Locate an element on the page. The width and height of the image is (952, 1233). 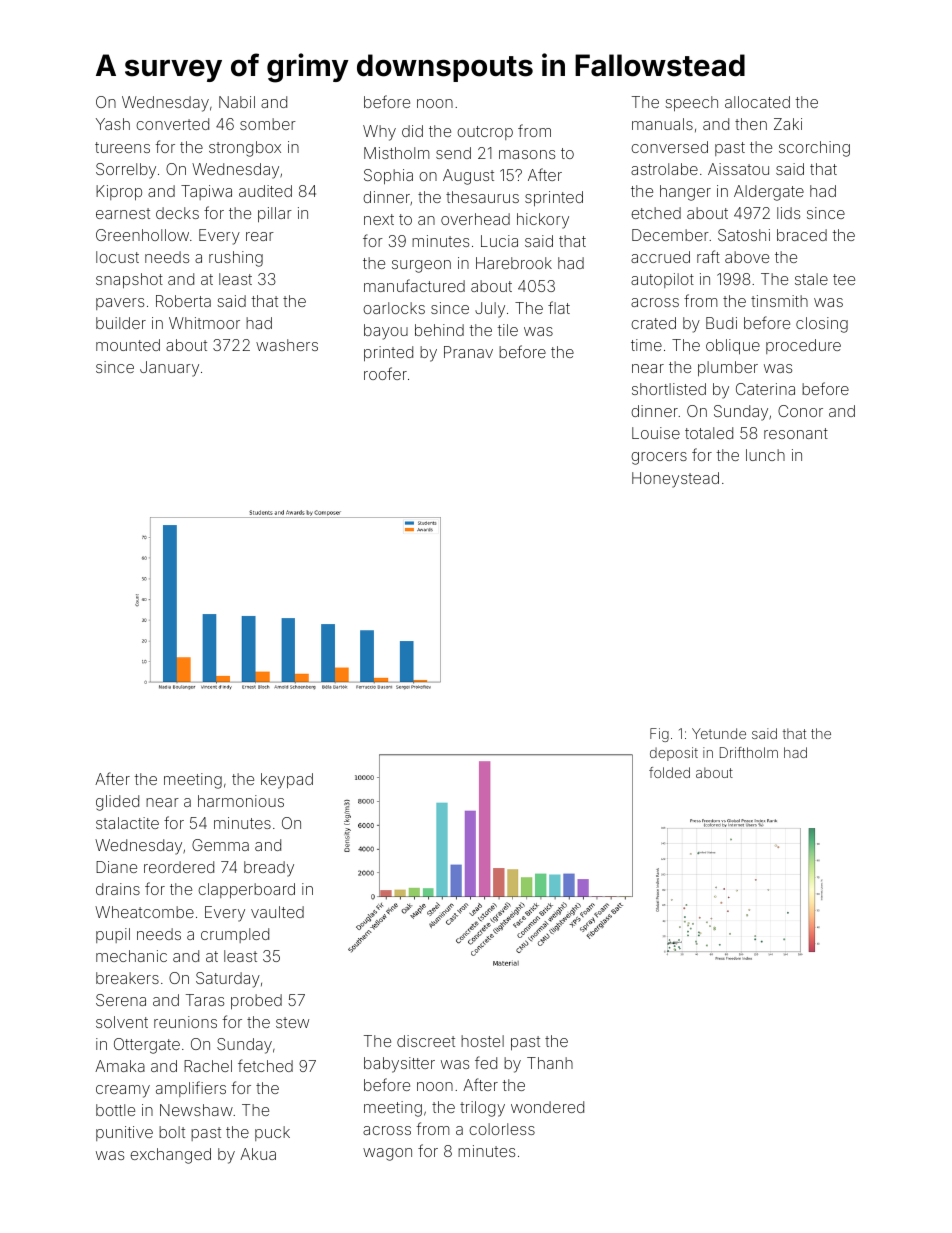
Amaka is located at coordinates (120, 1066).
